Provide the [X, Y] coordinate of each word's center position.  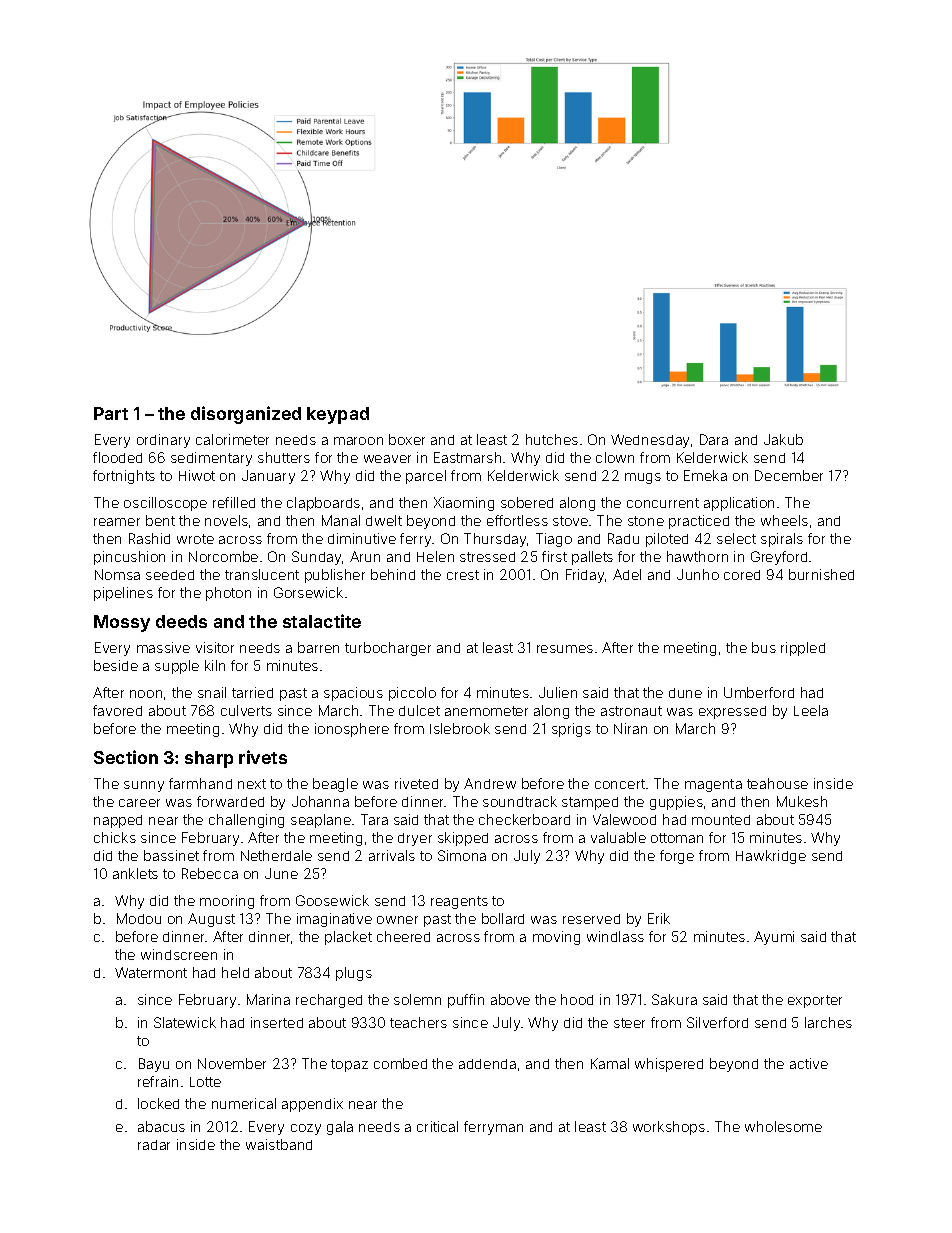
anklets [135, 873]
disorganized [246, 415]
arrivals [392, 855]
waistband [279, 1144]
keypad [338, 415]
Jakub [783, 439]
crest [463, 575]
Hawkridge [771, 857]
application [739, 504]
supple [177, 667]
